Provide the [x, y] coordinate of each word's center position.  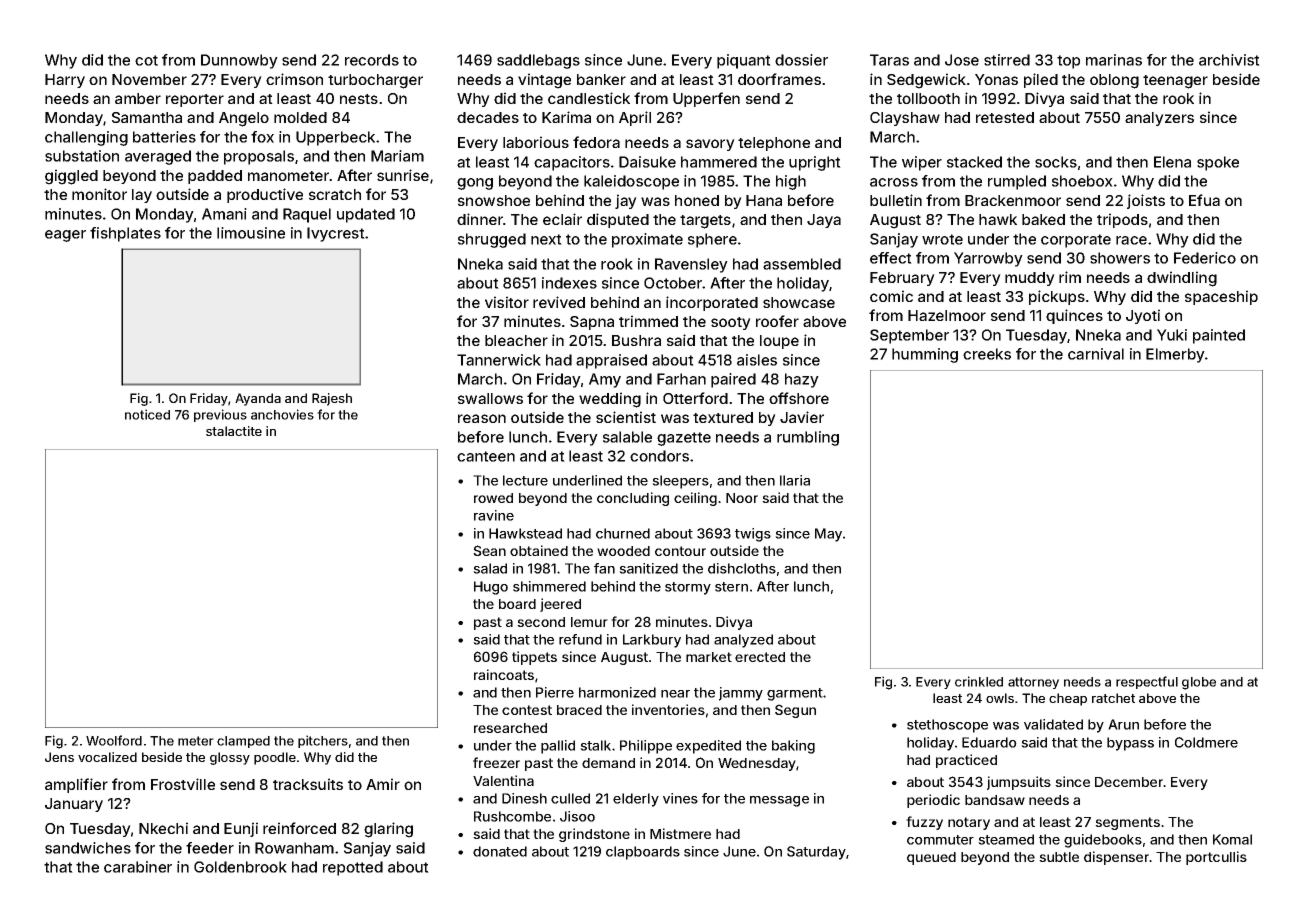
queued [931, 858]
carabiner [138, 867]
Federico [1205, 258]
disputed [618, 220]
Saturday [816, 853]
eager [65, 236]
